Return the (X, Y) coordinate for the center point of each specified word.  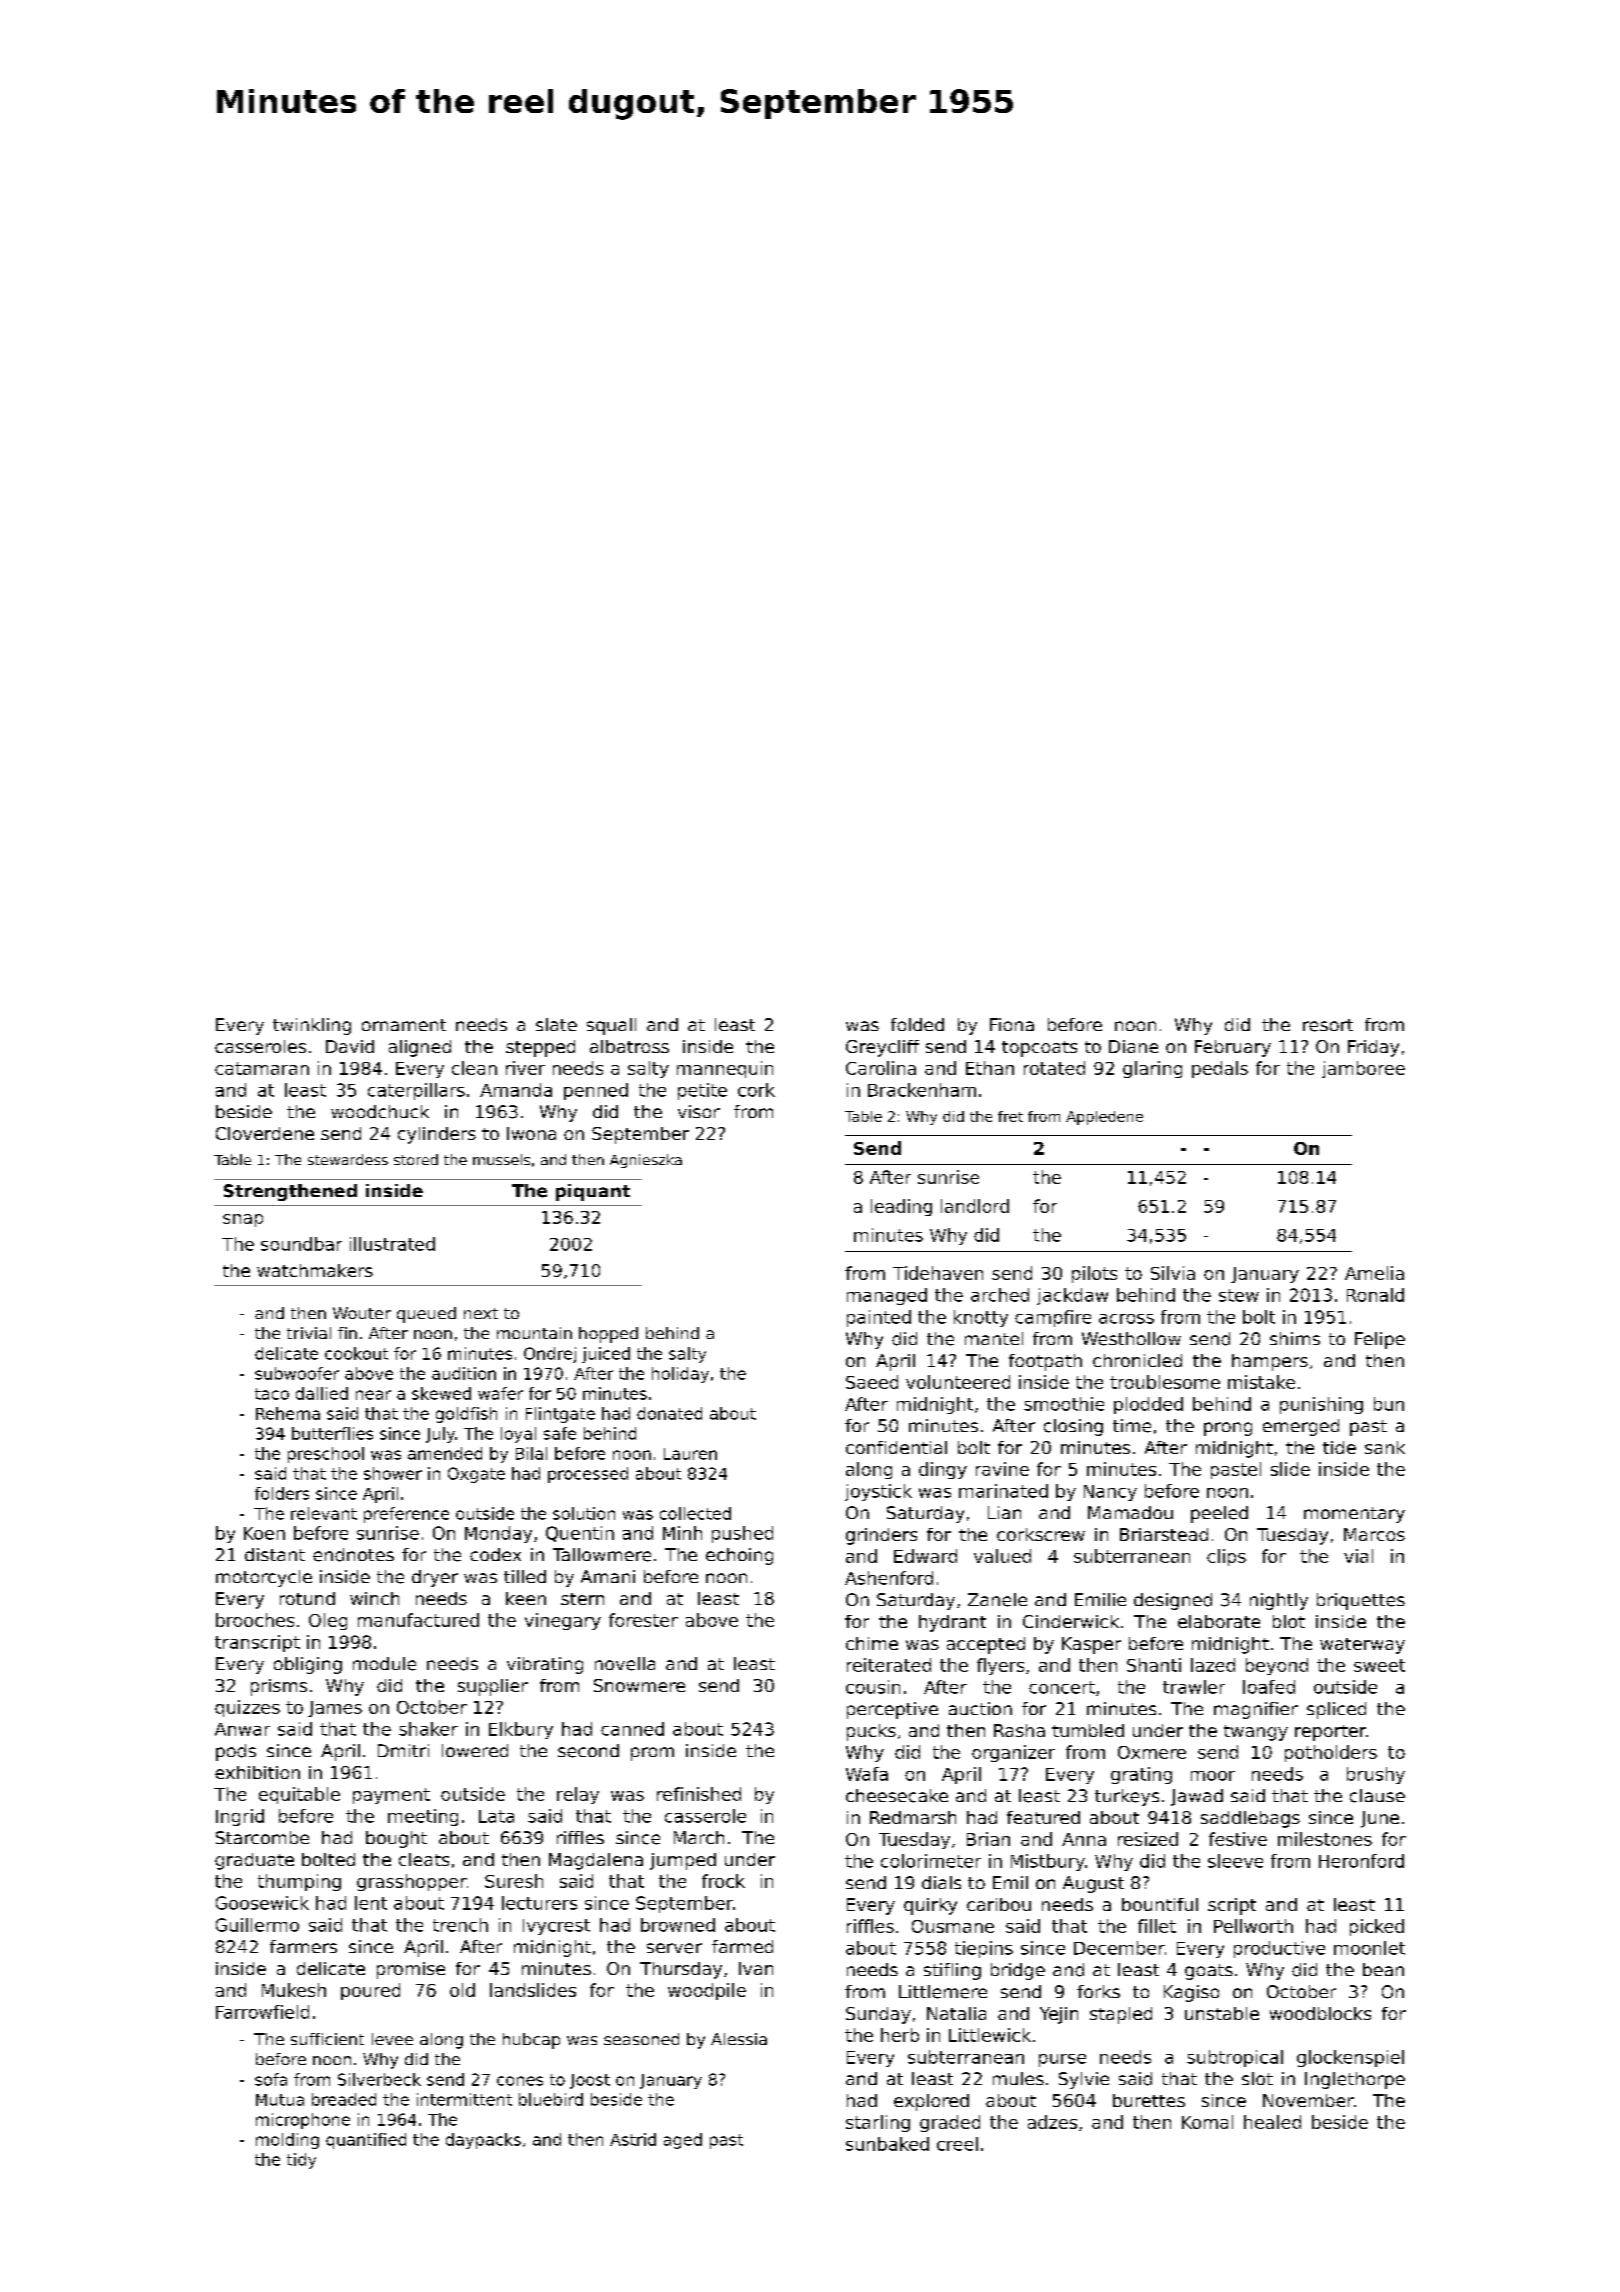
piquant (593, 1192)
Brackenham (922, 1090)
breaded (344, 2099)
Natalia (956, 2013)
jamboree (1363, 1069)
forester (643, 1620)
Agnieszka (646, 1161)
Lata (496, 1816)
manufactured (418, 1620)
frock (723, 1881)
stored (416, 1159)
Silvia (1173, 1273)
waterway (1362, 1646)
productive (1279, 1949)
